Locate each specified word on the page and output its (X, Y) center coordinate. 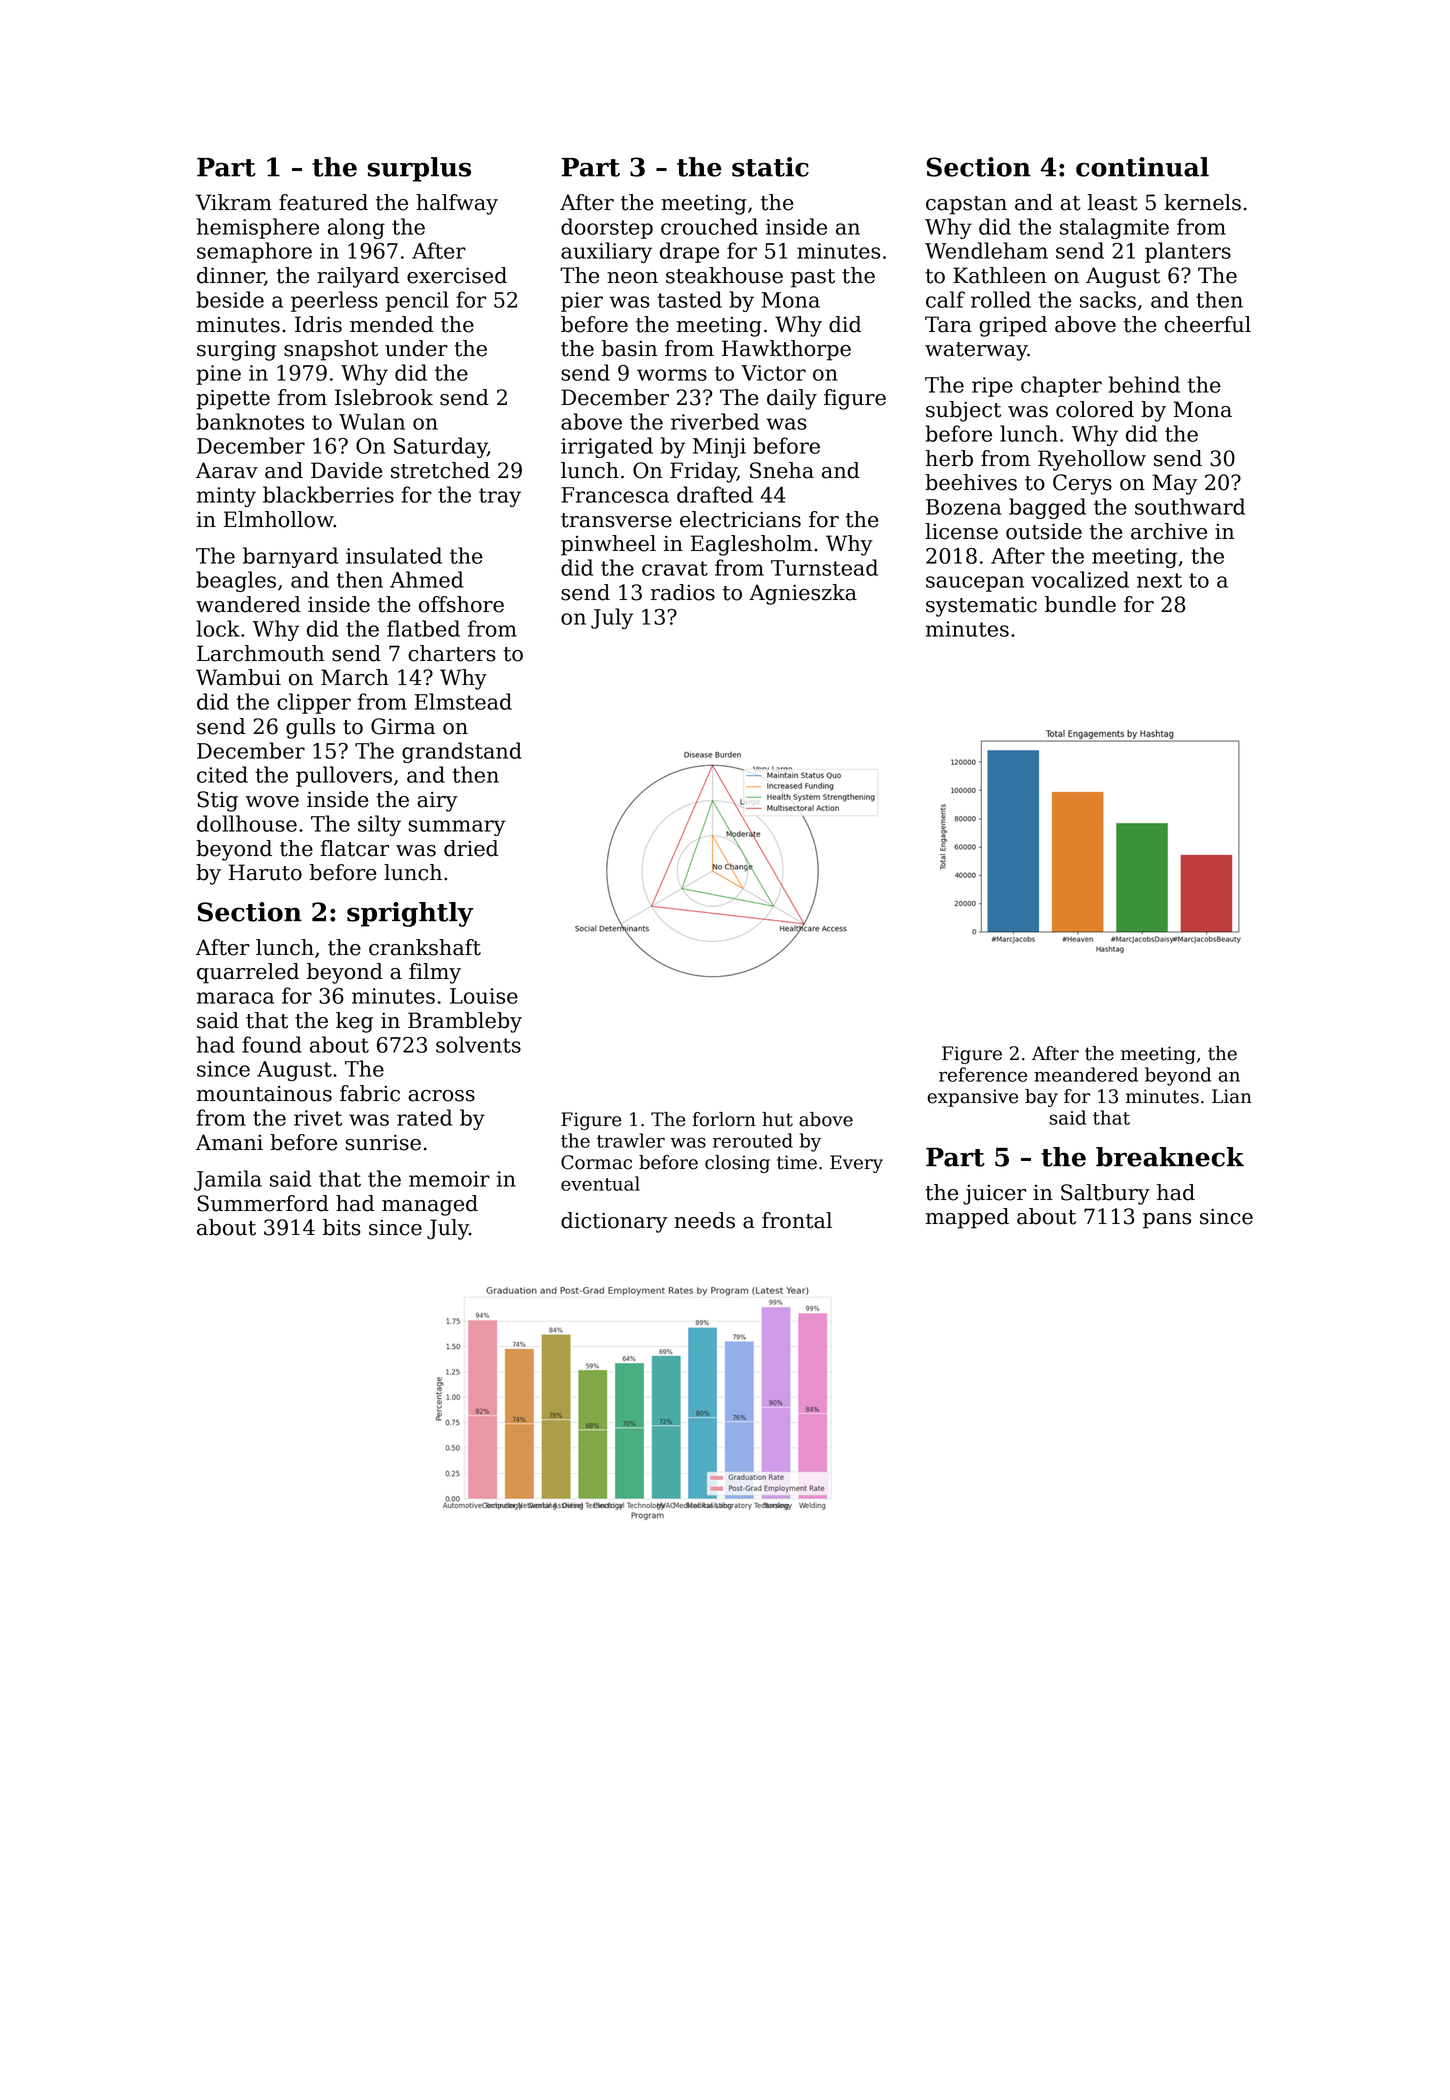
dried (471, 848)
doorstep (607, 228)
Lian (1232, 1096)
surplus (419, 169)
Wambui (238, 677)
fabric (370, 1093)
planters (1188, 252)
